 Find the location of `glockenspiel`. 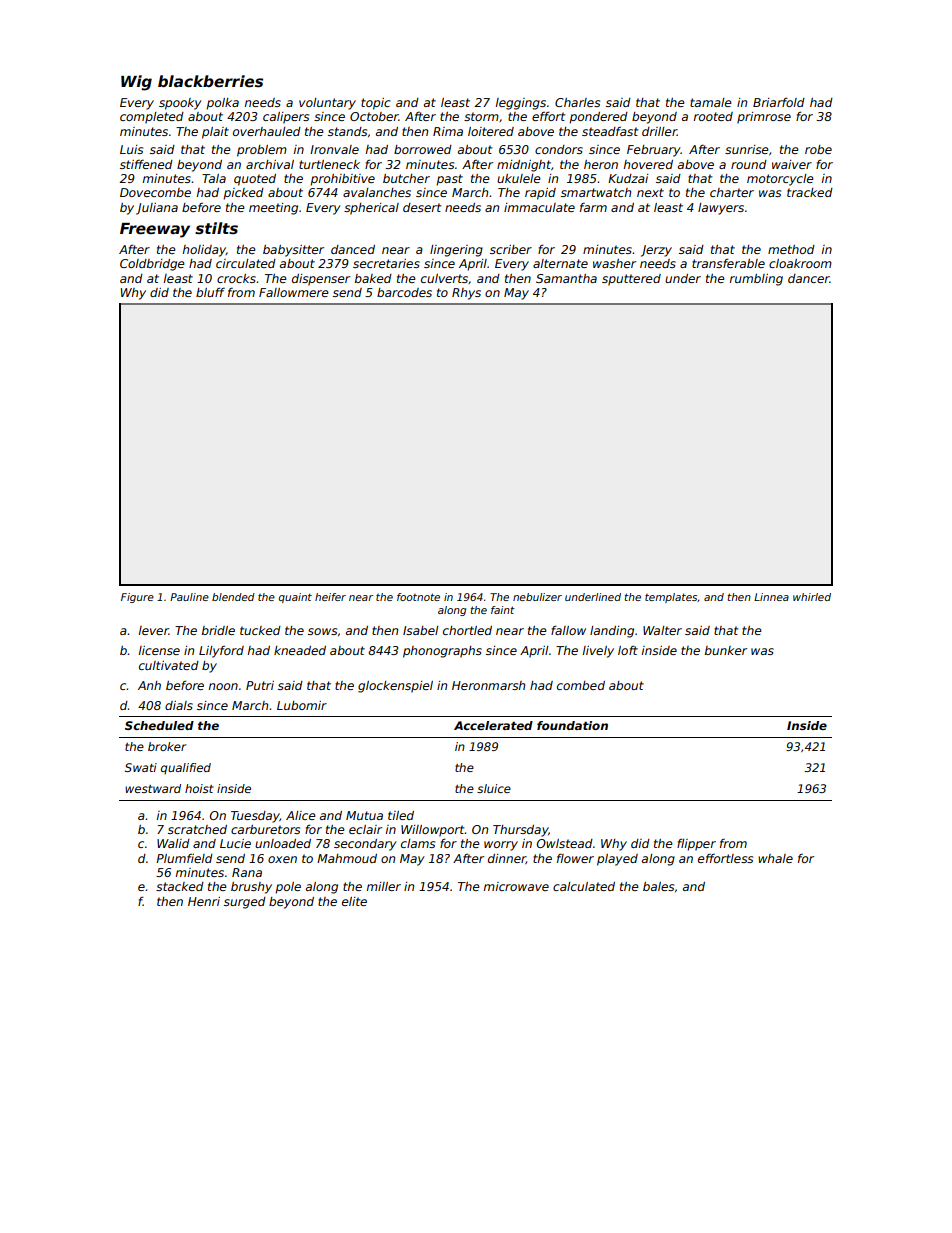

glockenspiel is located at coordinates (395, 687).
